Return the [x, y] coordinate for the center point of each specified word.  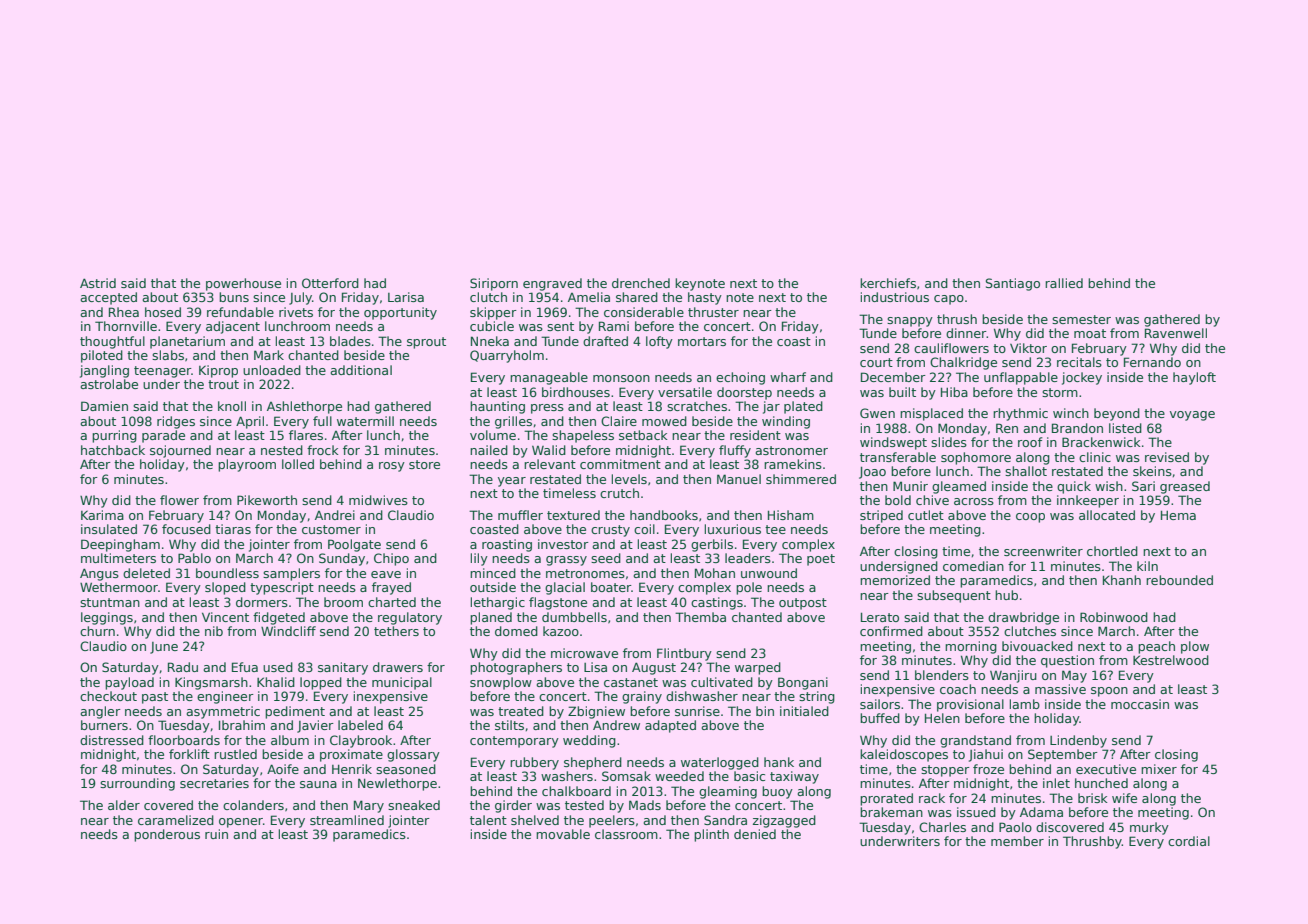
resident [755, 435]
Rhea [124, 312]
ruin [216, 834]
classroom [626, 834]
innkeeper [1088, 501]
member [1017, 841]
